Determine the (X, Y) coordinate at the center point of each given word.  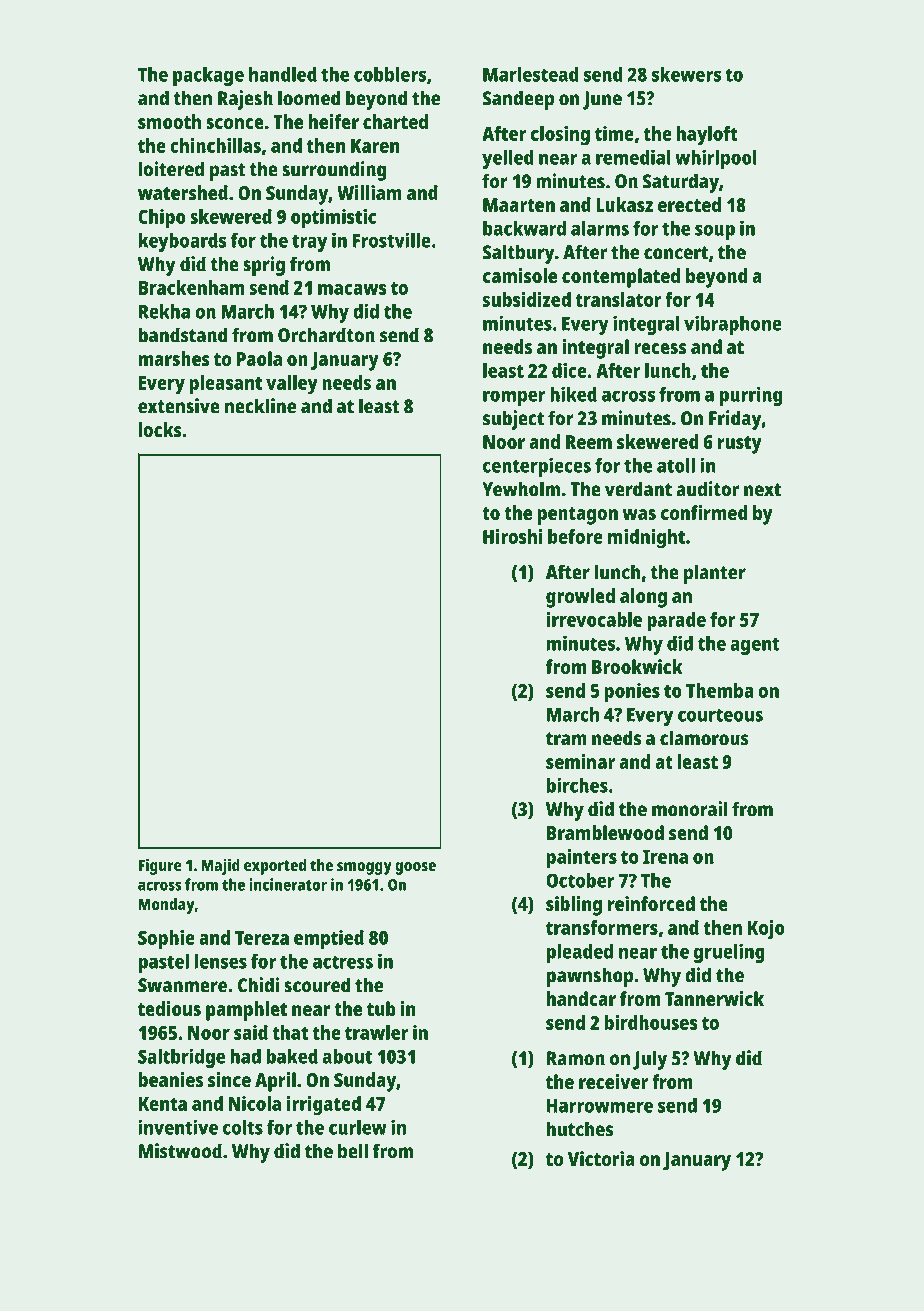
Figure (160, 867)
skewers (686, 74)
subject (513, 420)
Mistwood (180, 1151)
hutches (580, 1129)
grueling (729, 953)
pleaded (580, 953)
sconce (235, 123)
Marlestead (531, 74)
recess (660, 348)
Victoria (601, 1158)
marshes (174, 358)
